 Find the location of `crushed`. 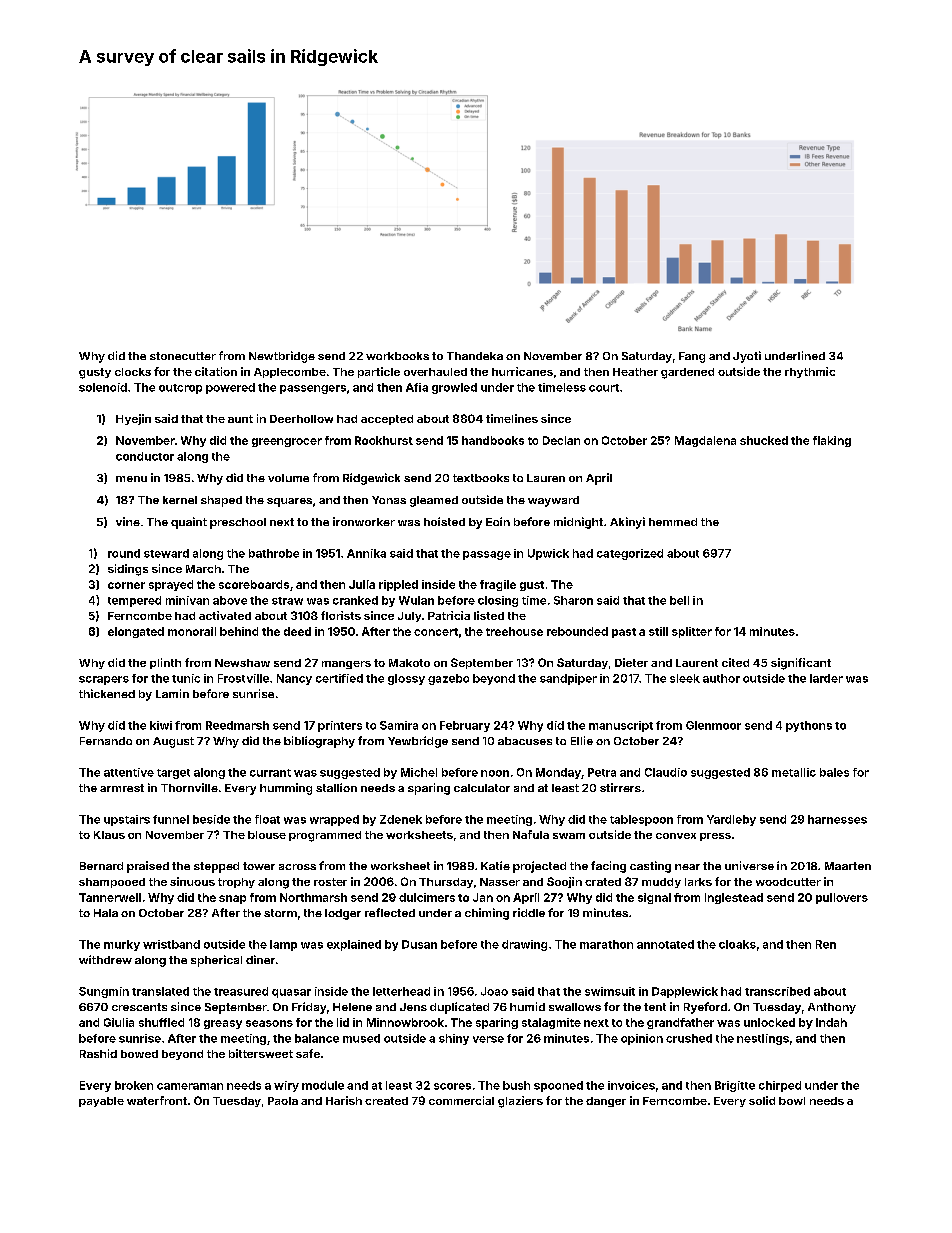

crushed is located at coordinates (689, 1038).
